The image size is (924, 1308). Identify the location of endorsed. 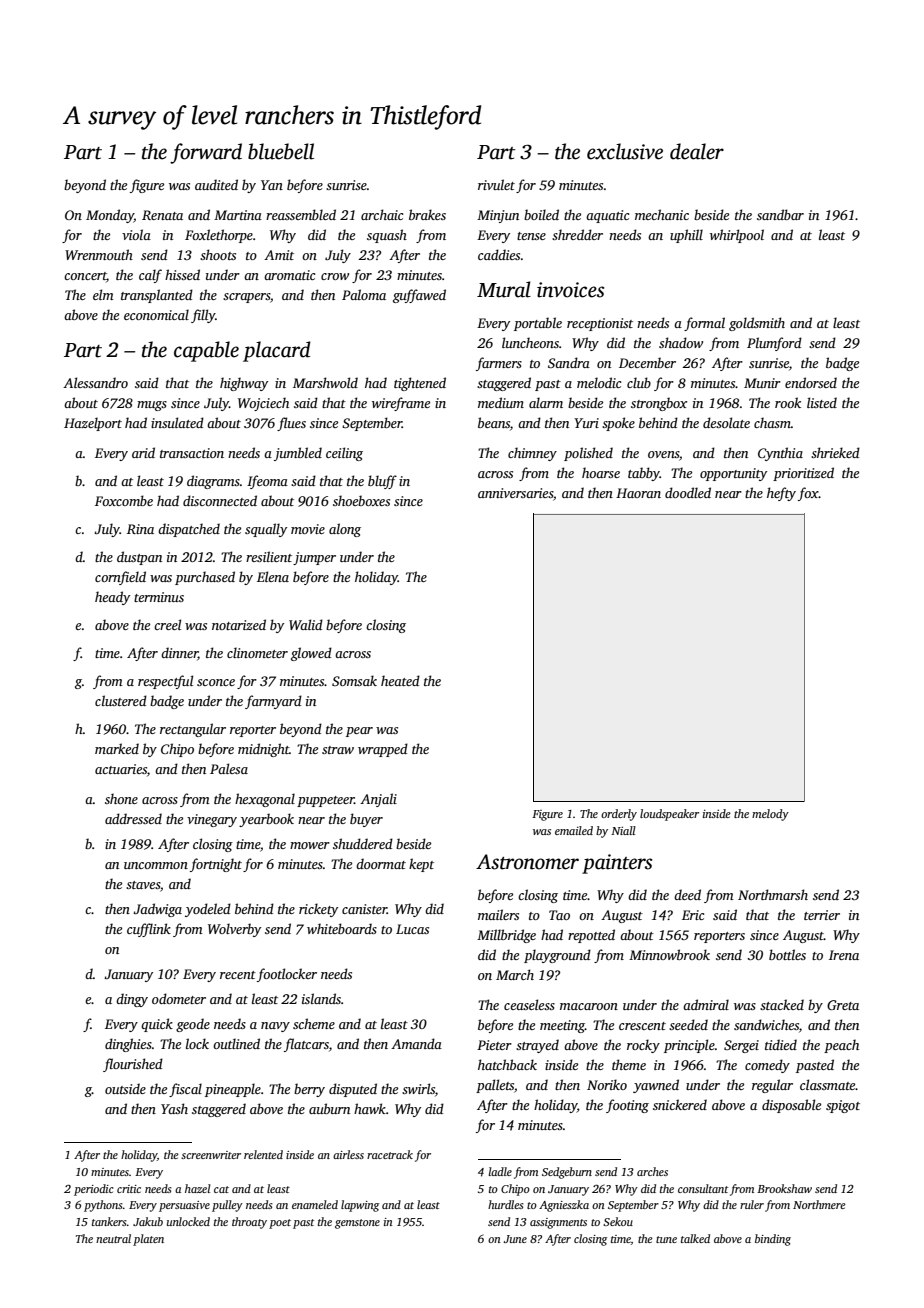
(811, 382).
